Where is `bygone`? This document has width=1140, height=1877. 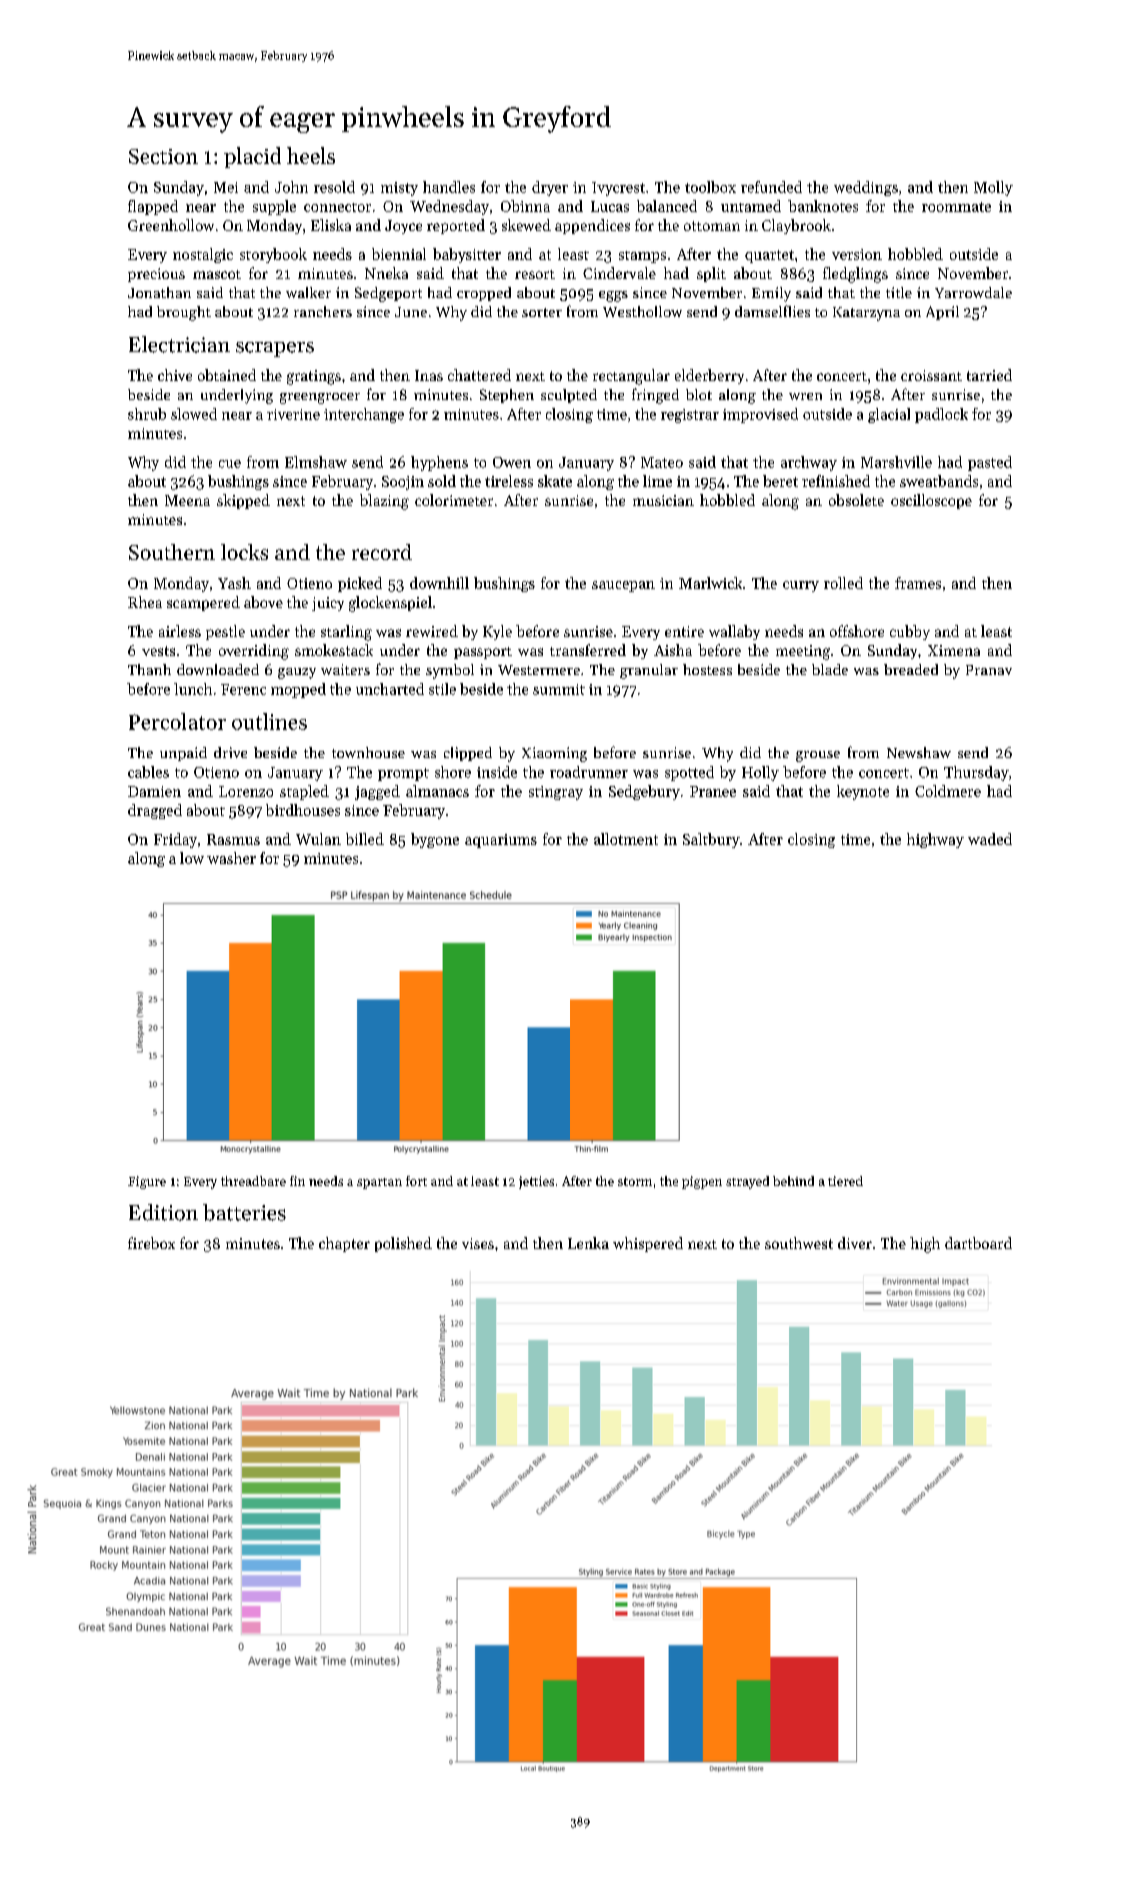
bygone is located at coordinates (435, 840).
